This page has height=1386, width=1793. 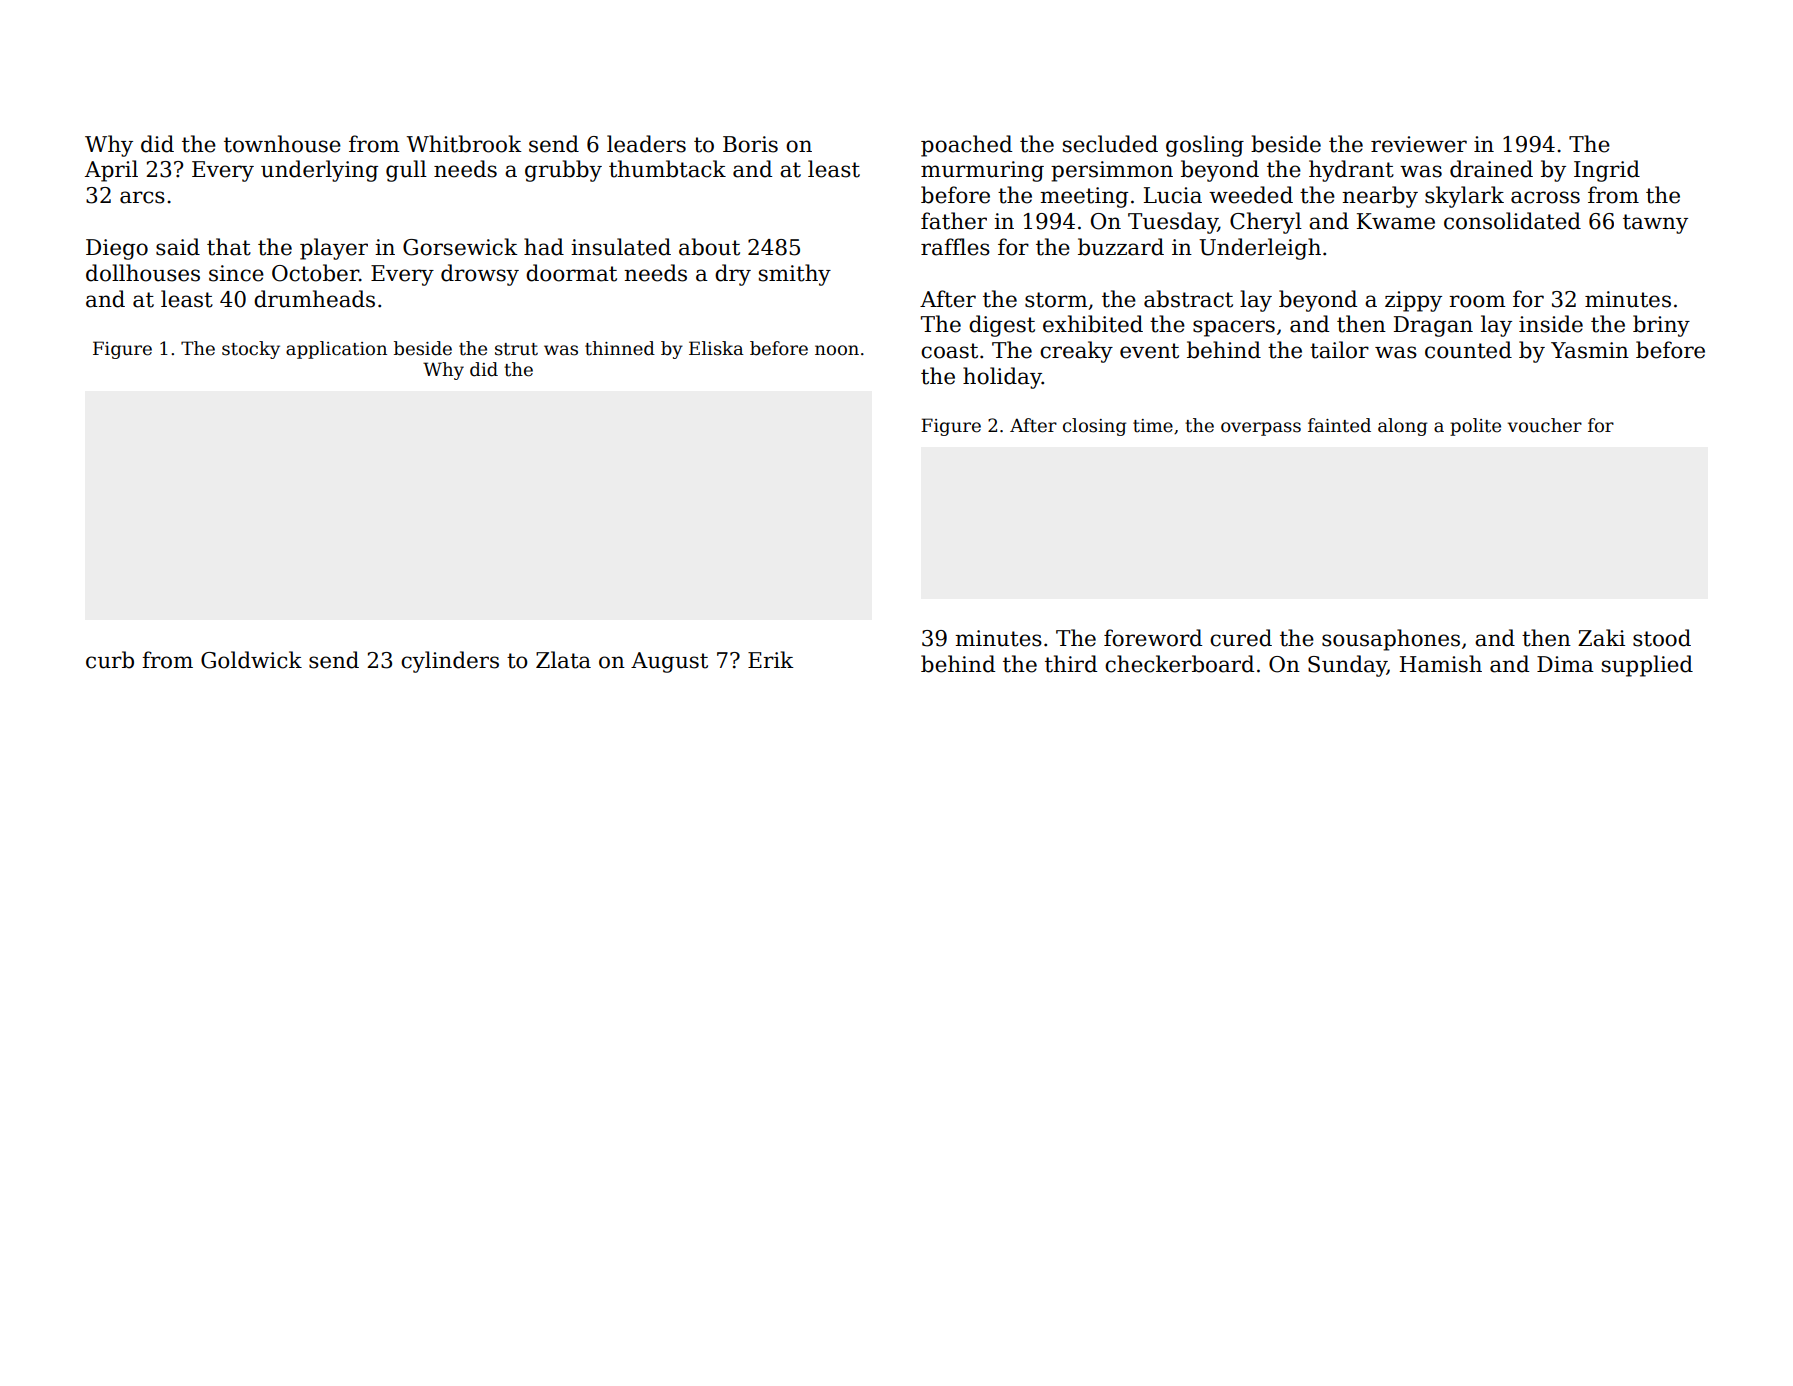 I want to click on curb, so click(x=110, y=660).
